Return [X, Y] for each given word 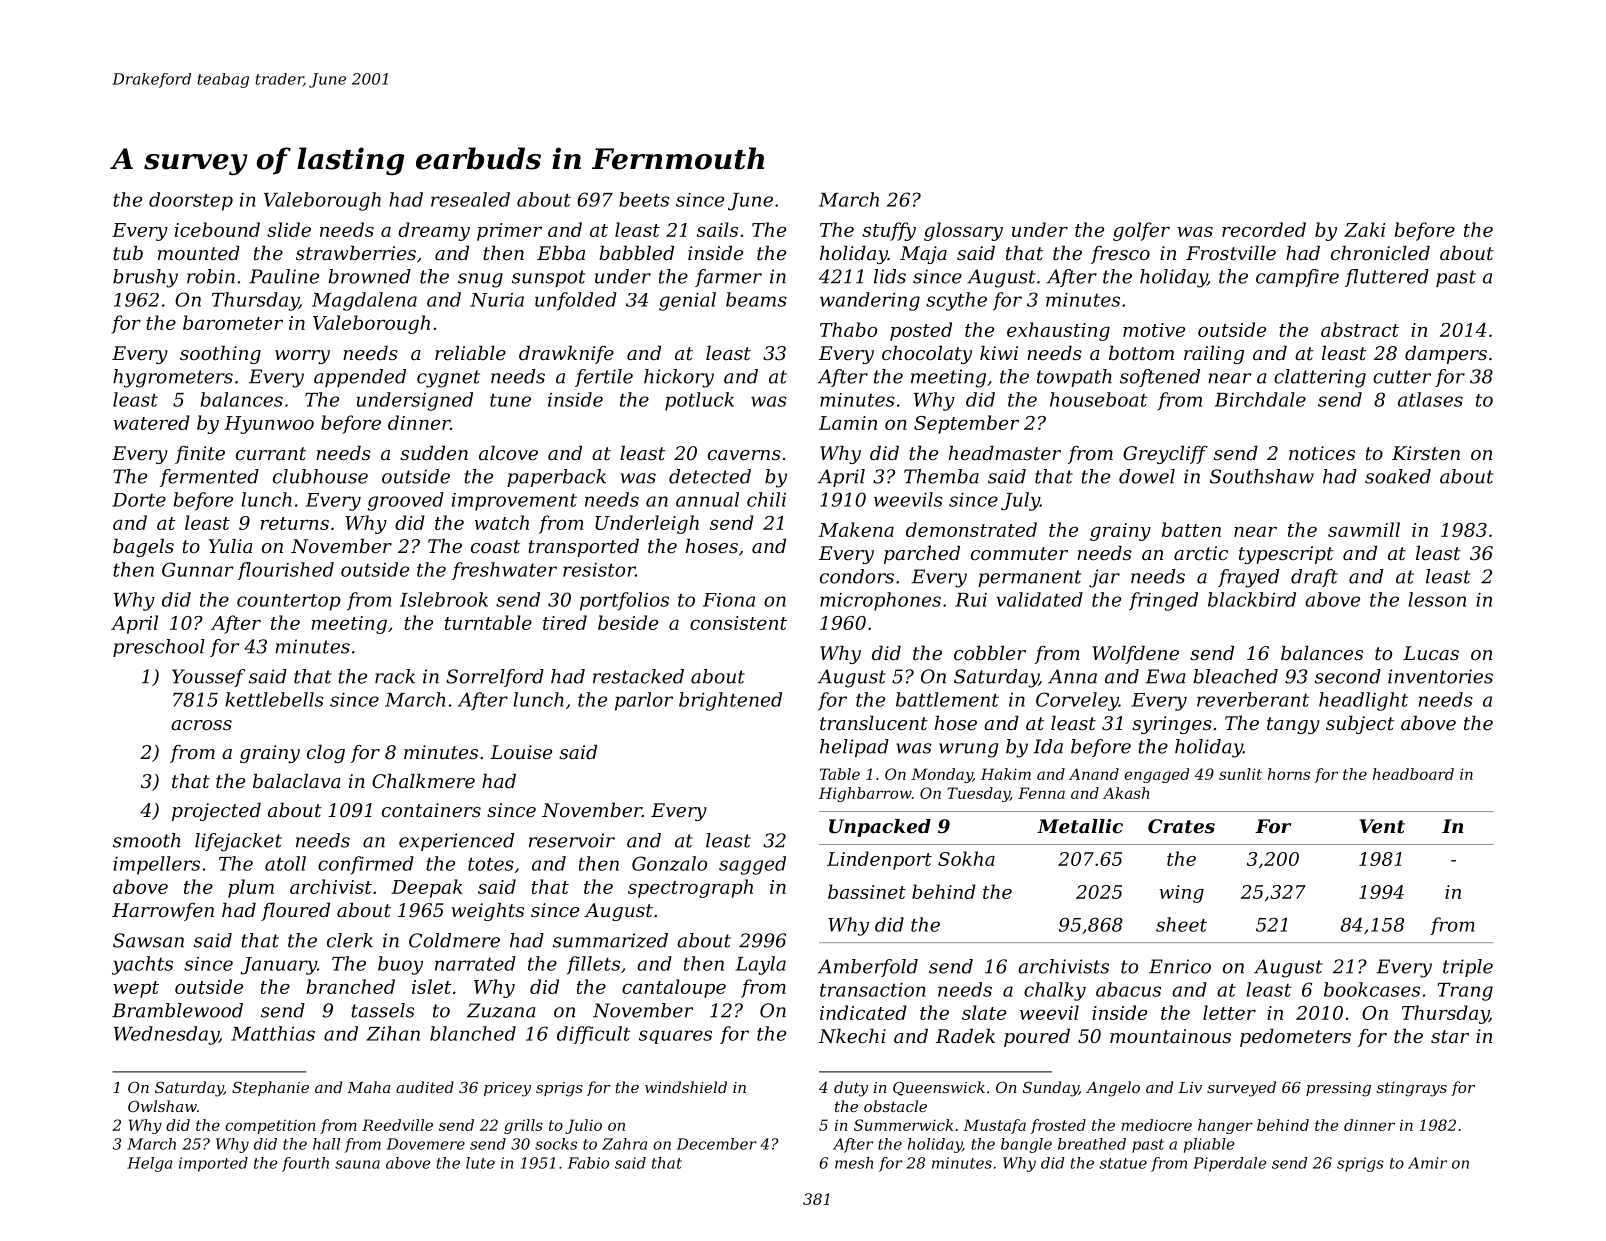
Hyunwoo [269, 425]
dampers [1446, 354]
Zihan [393, 1033]
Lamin [848, 423]
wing [1181, 894]
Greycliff [1165, 454]
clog [326, 753]
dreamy [434, 231]
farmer [728, 278]
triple [1468, 968]
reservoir [572, 840]
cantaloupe [674, 988]
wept [136, 989]
